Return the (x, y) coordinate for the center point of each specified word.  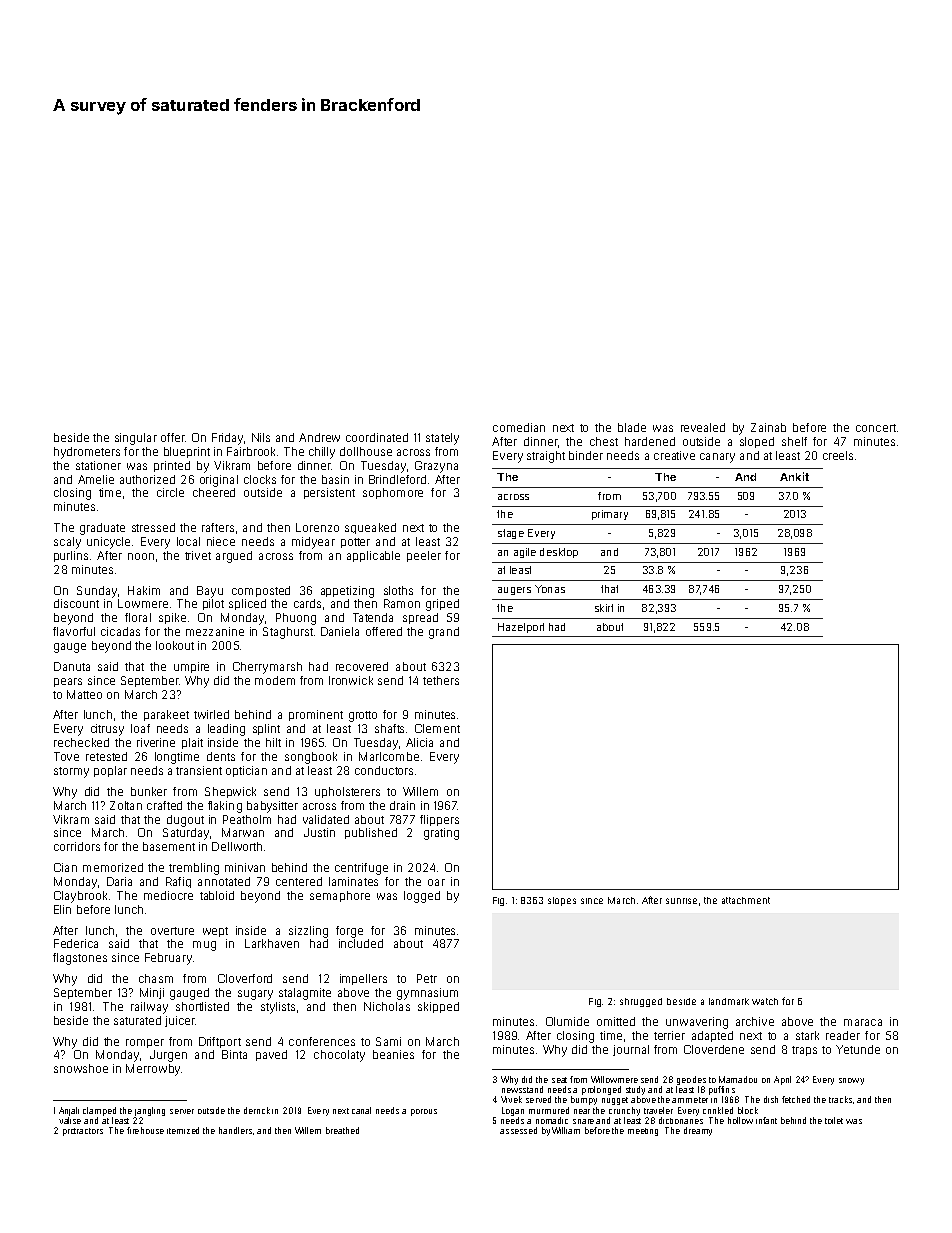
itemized (183, 1130)
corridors (77, 846)
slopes (562, 901)
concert (876, 428)
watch (765, 1001)
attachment (746, 900)
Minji (152, 993)
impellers (363, 979)
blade (632, 427)
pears (68, 682)
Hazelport (521, 628)
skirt (604, 608)
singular (136, 439)
